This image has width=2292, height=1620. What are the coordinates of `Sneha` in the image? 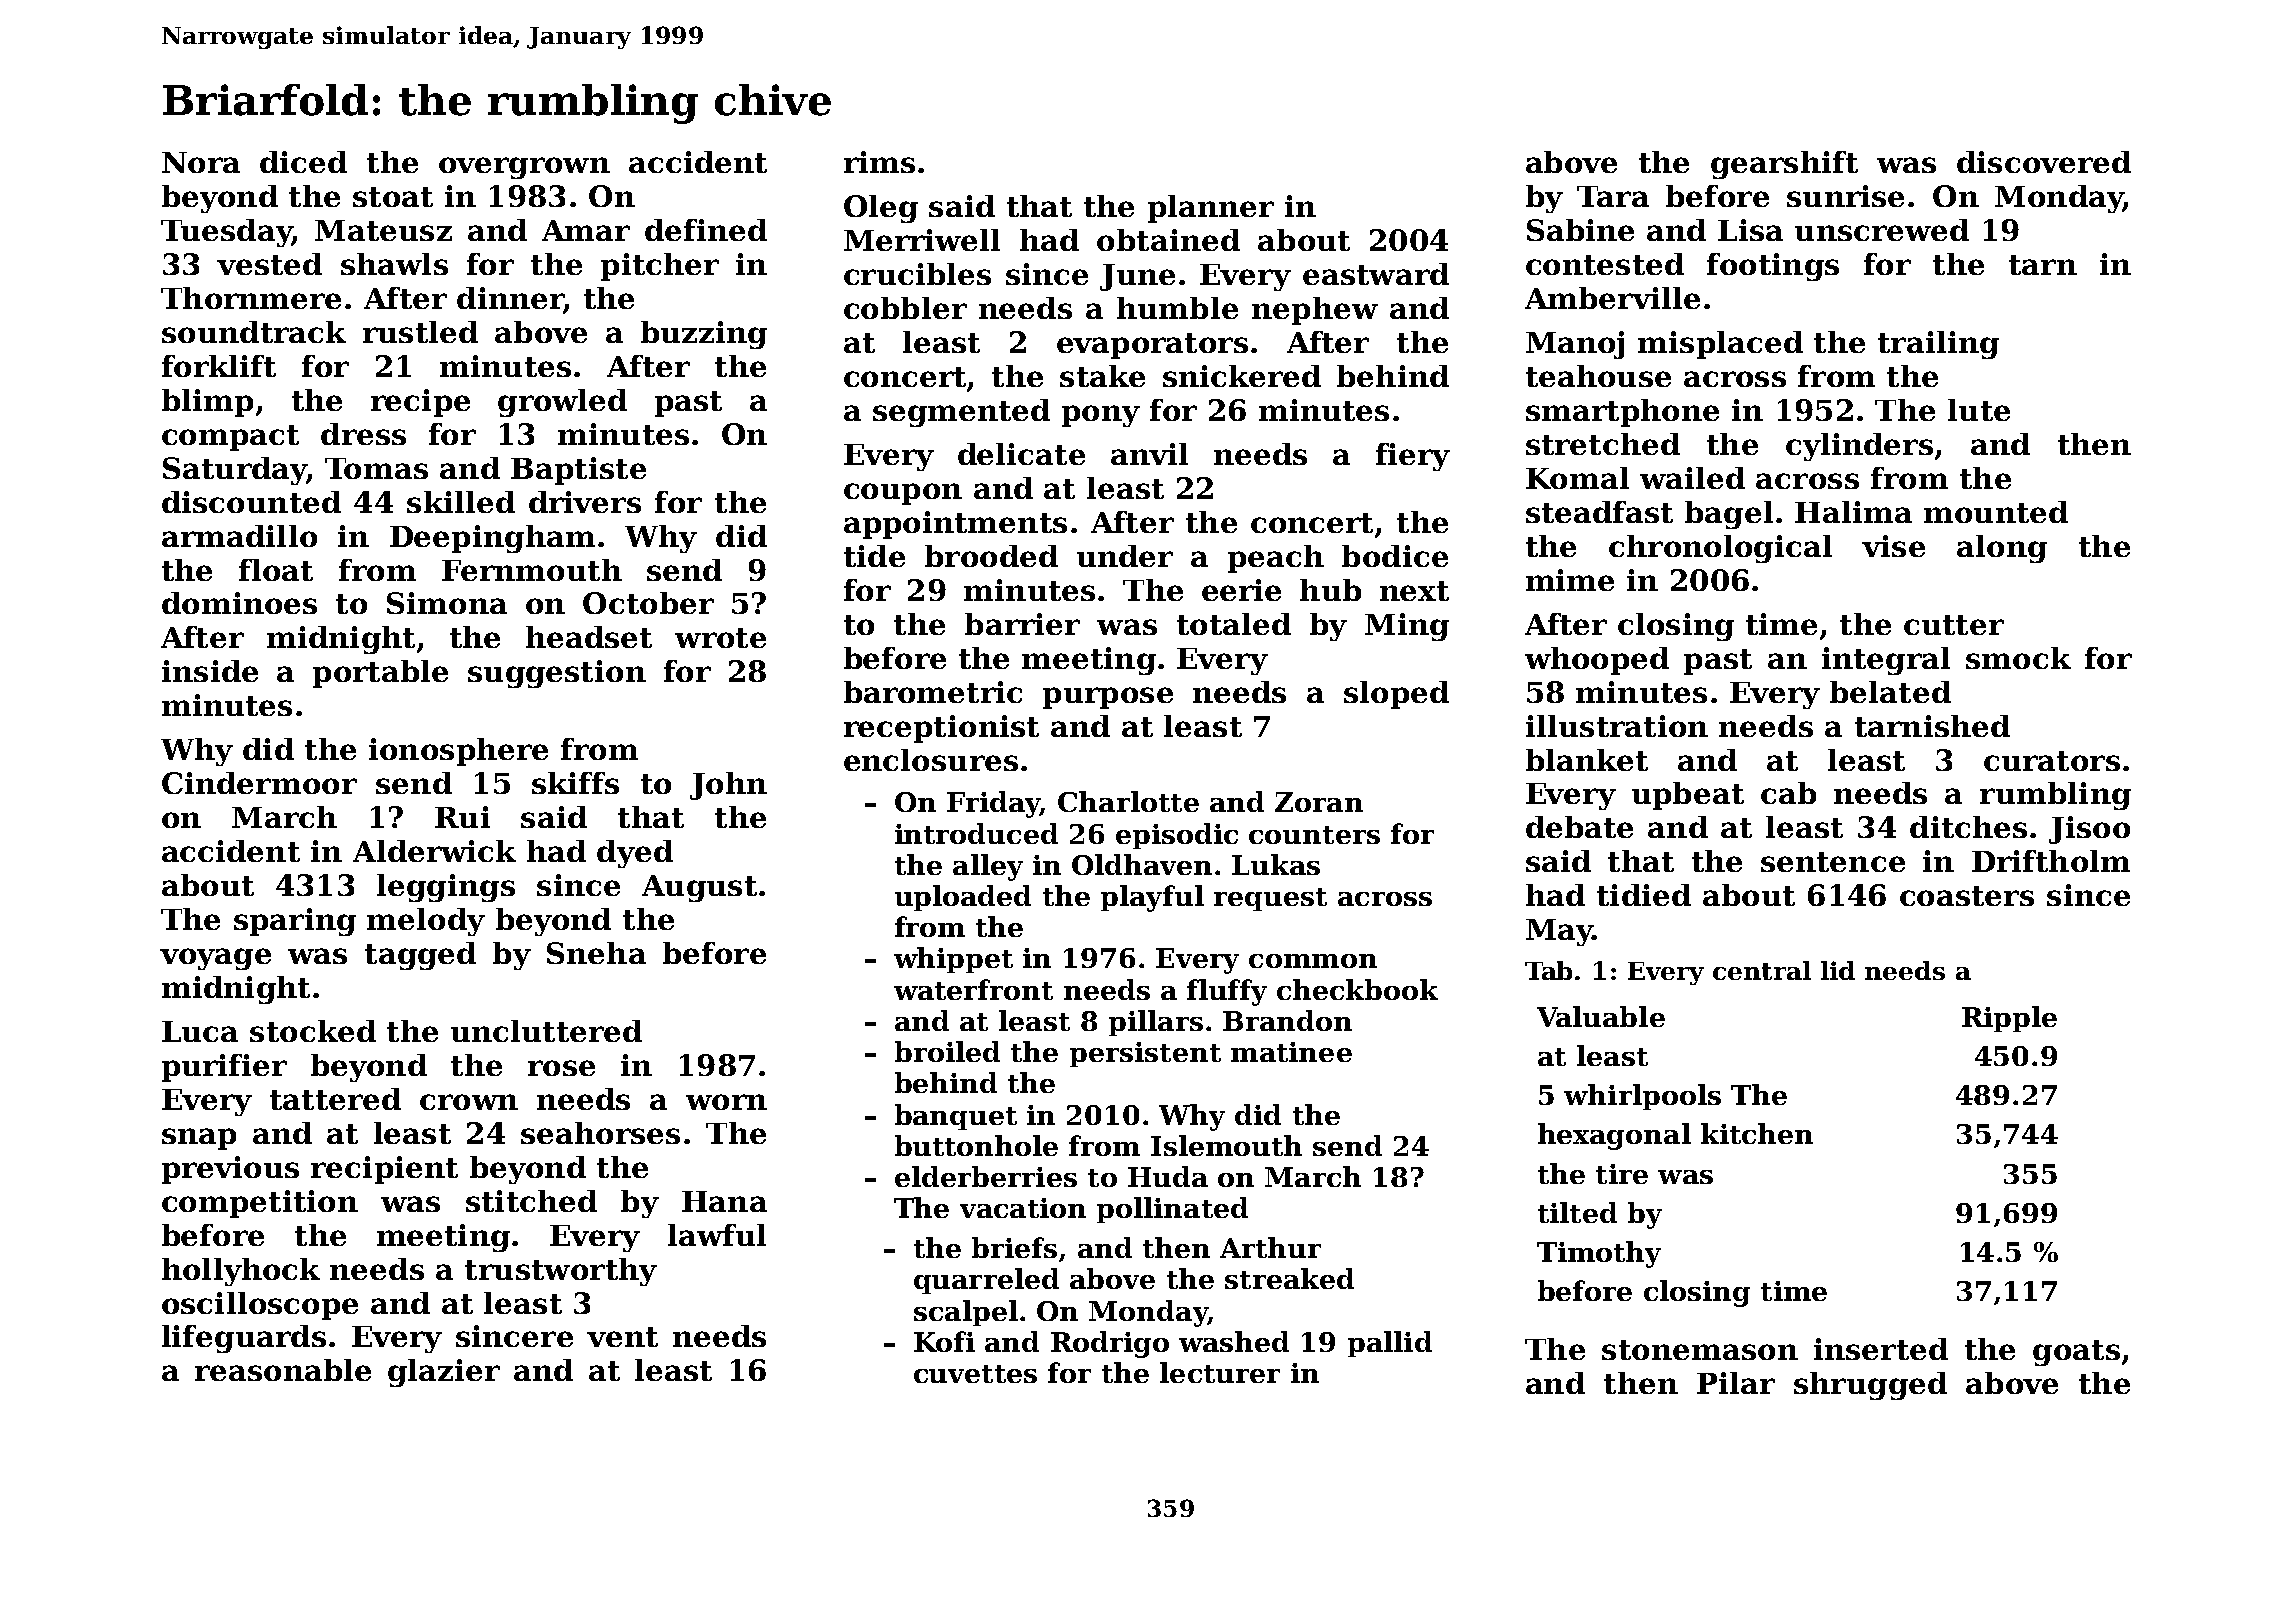 It's located at (596, 953).
